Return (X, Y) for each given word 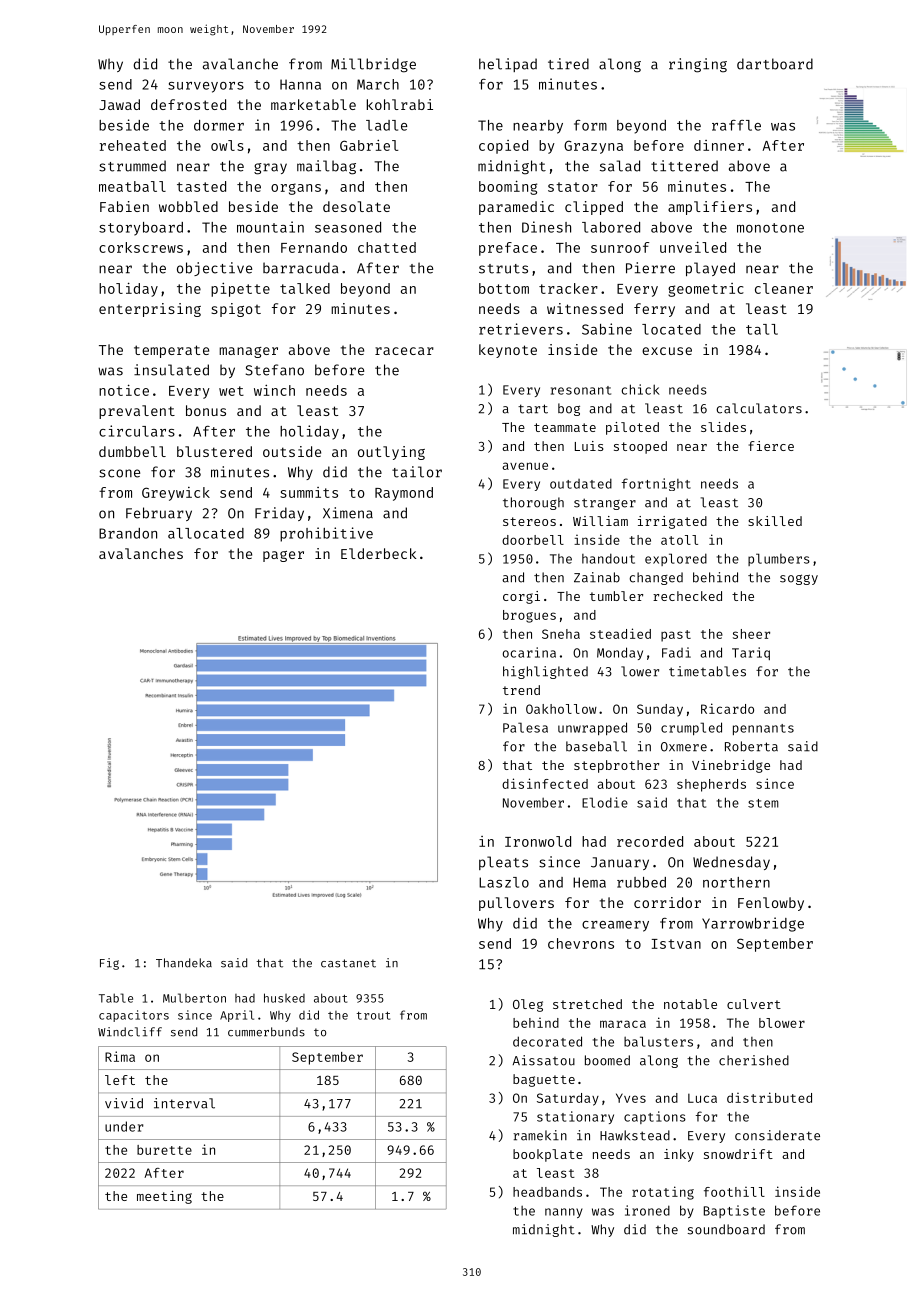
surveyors (206, 87)
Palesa (525, 727)
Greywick (176, 494)
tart (533, 409)
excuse (667, 351)
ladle (386, 125)
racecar (404, 351)
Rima (120, 1056)
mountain (270, 227)
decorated (547, 1041)
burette (164, 1150)
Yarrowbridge (753, 924)
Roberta (751, 746)
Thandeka (184, 963)
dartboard (775, 64)
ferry (654, 310)
